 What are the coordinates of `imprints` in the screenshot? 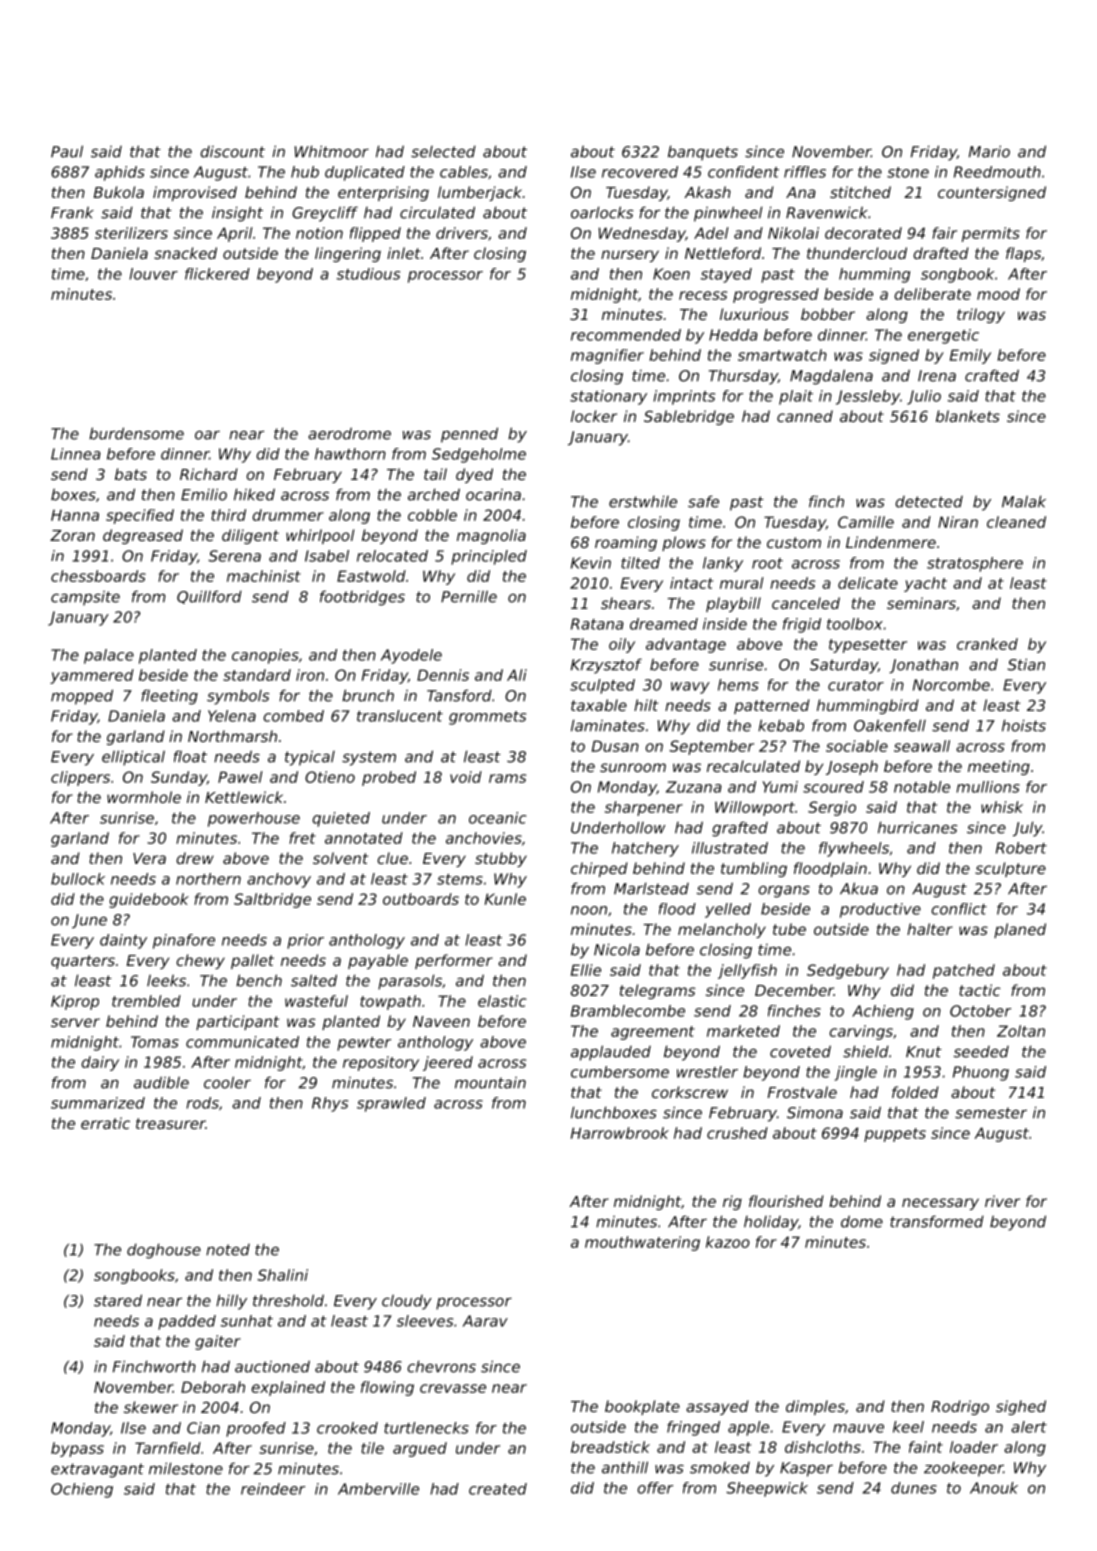 It's located at (684, 397).
